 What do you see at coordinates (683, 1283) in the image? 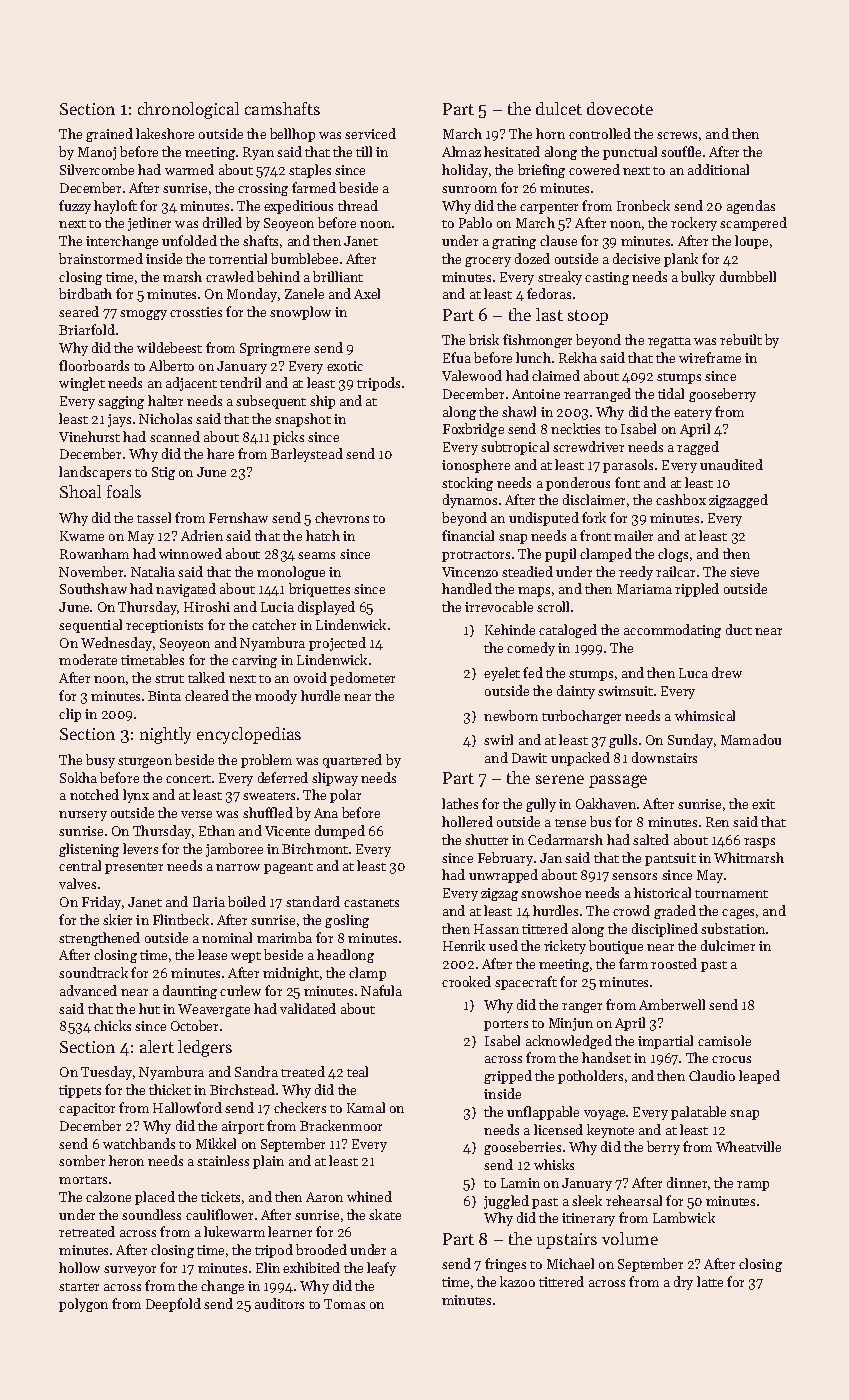
I see `dry` at bounding box center [683, 1283].
